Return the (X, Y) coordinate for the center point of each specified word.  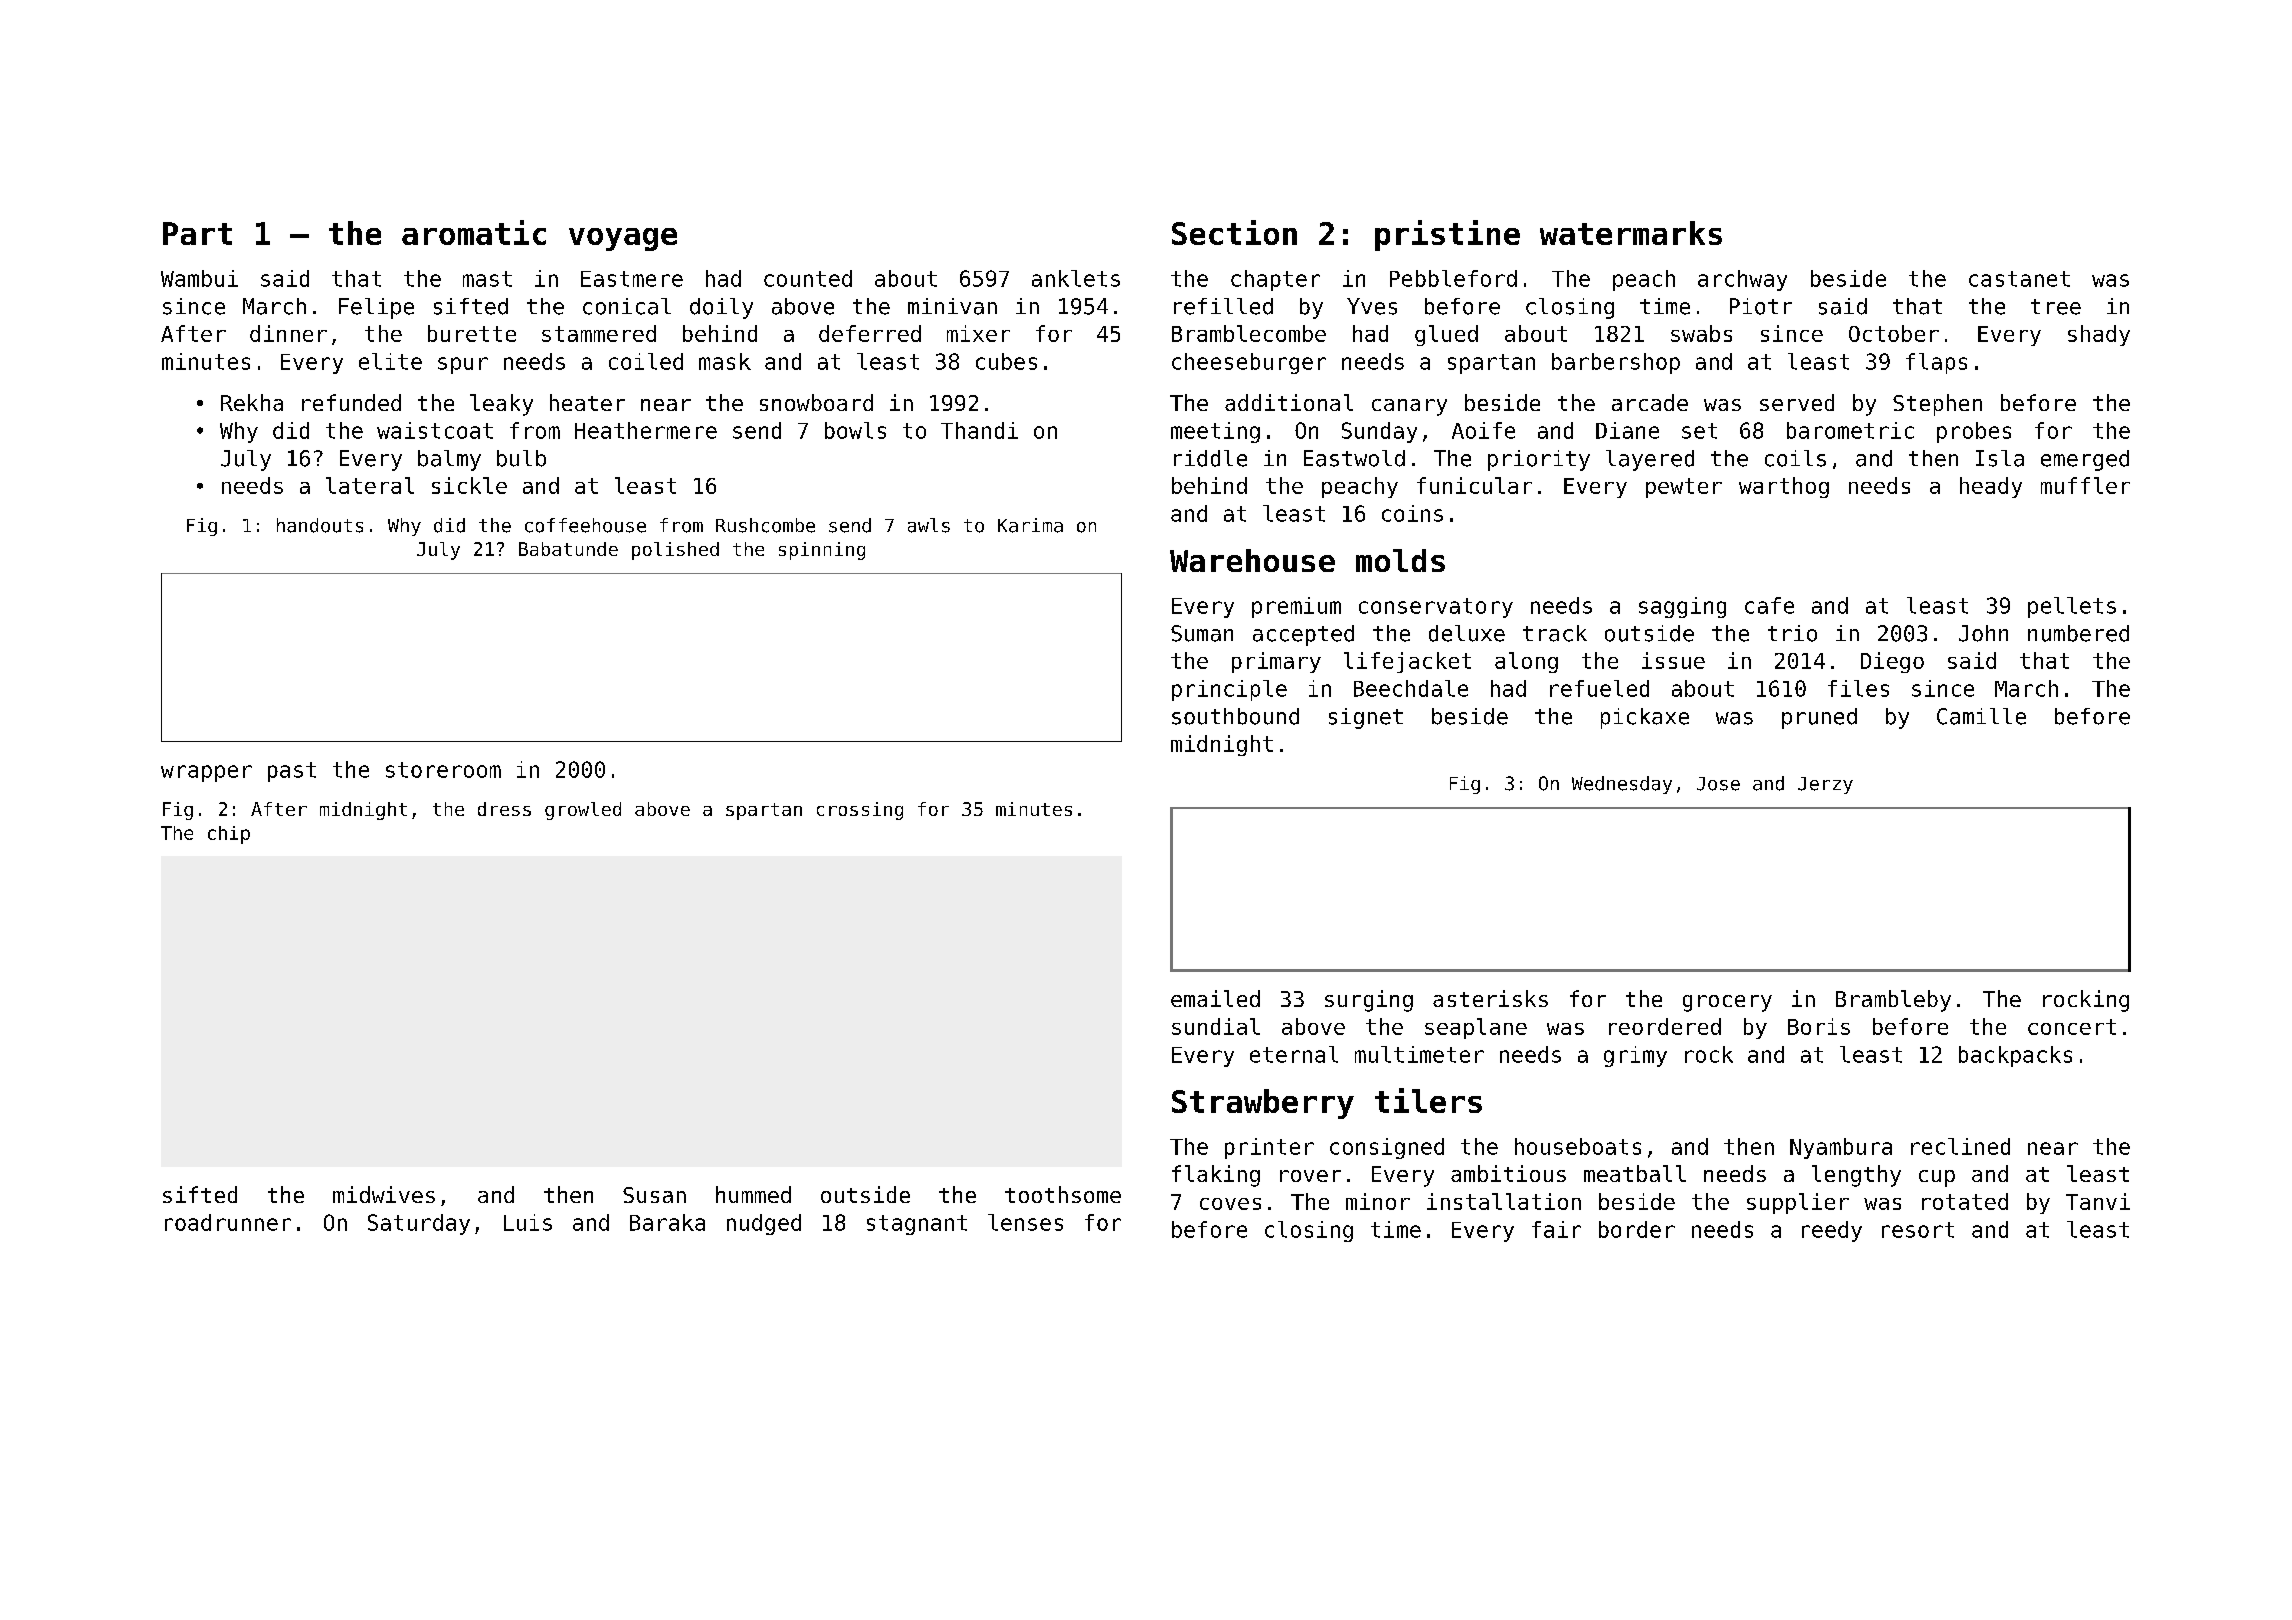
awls (929, 525)
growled (583, 811)
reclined (1960, 1146)
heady (1991, 487)
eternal (1294, 1054)
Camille (1981, 716)
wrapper (206, 773)
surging (1369, 1001)
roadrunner (228, 1222)
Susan (654, 1195)
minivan (952, 306)
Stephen (1937, 405)
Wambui (199, 278)
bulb (521, 458)
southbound (1235, 716)
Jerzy (1825, 785)
